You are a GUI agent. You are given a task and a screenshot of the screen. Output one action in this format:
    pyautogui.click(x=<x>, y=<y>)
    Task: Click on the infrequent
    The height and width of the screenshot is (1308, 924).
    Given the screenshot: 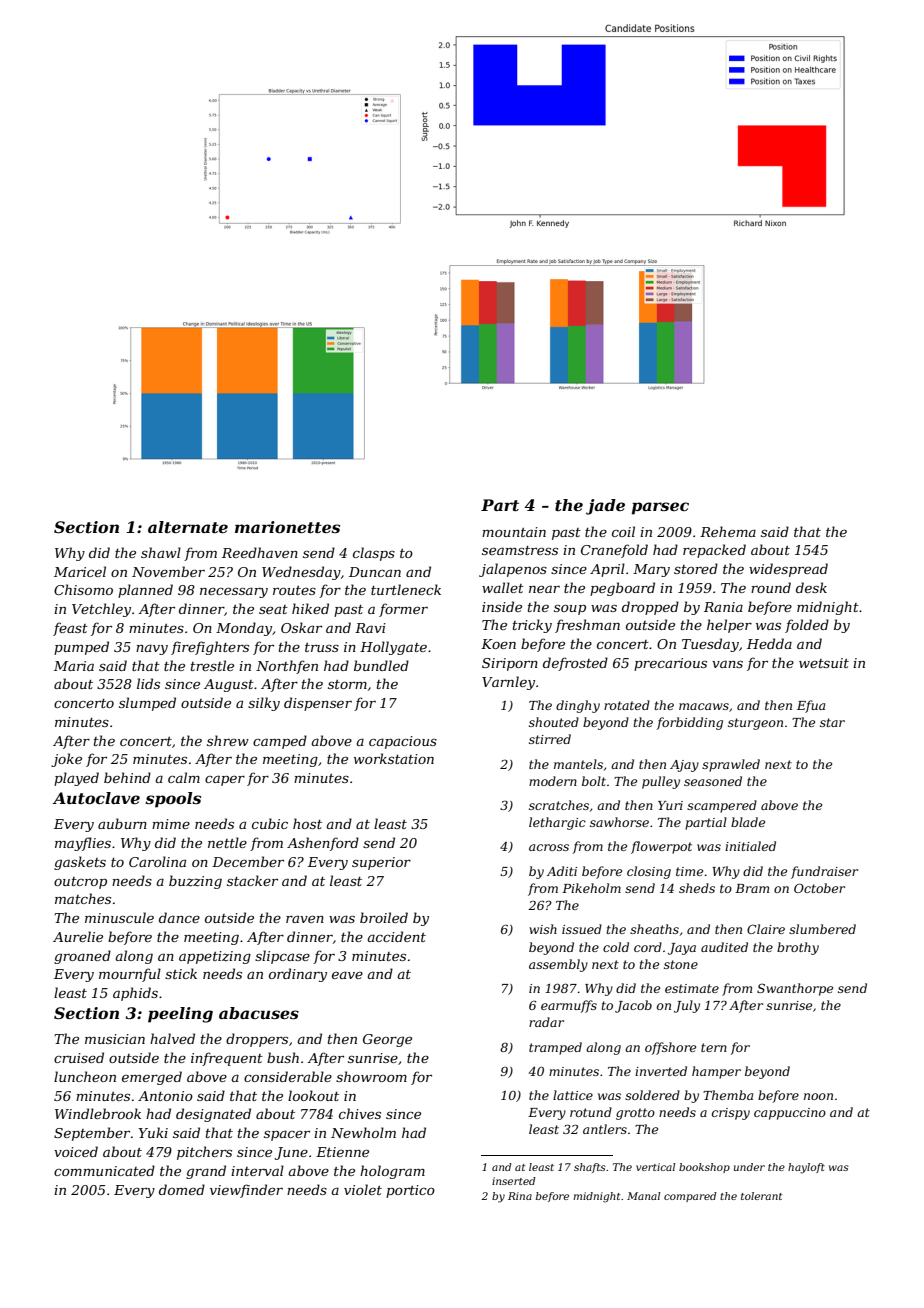 What is the action you would take?
    pyautogui.click(x=227, y=1059)
